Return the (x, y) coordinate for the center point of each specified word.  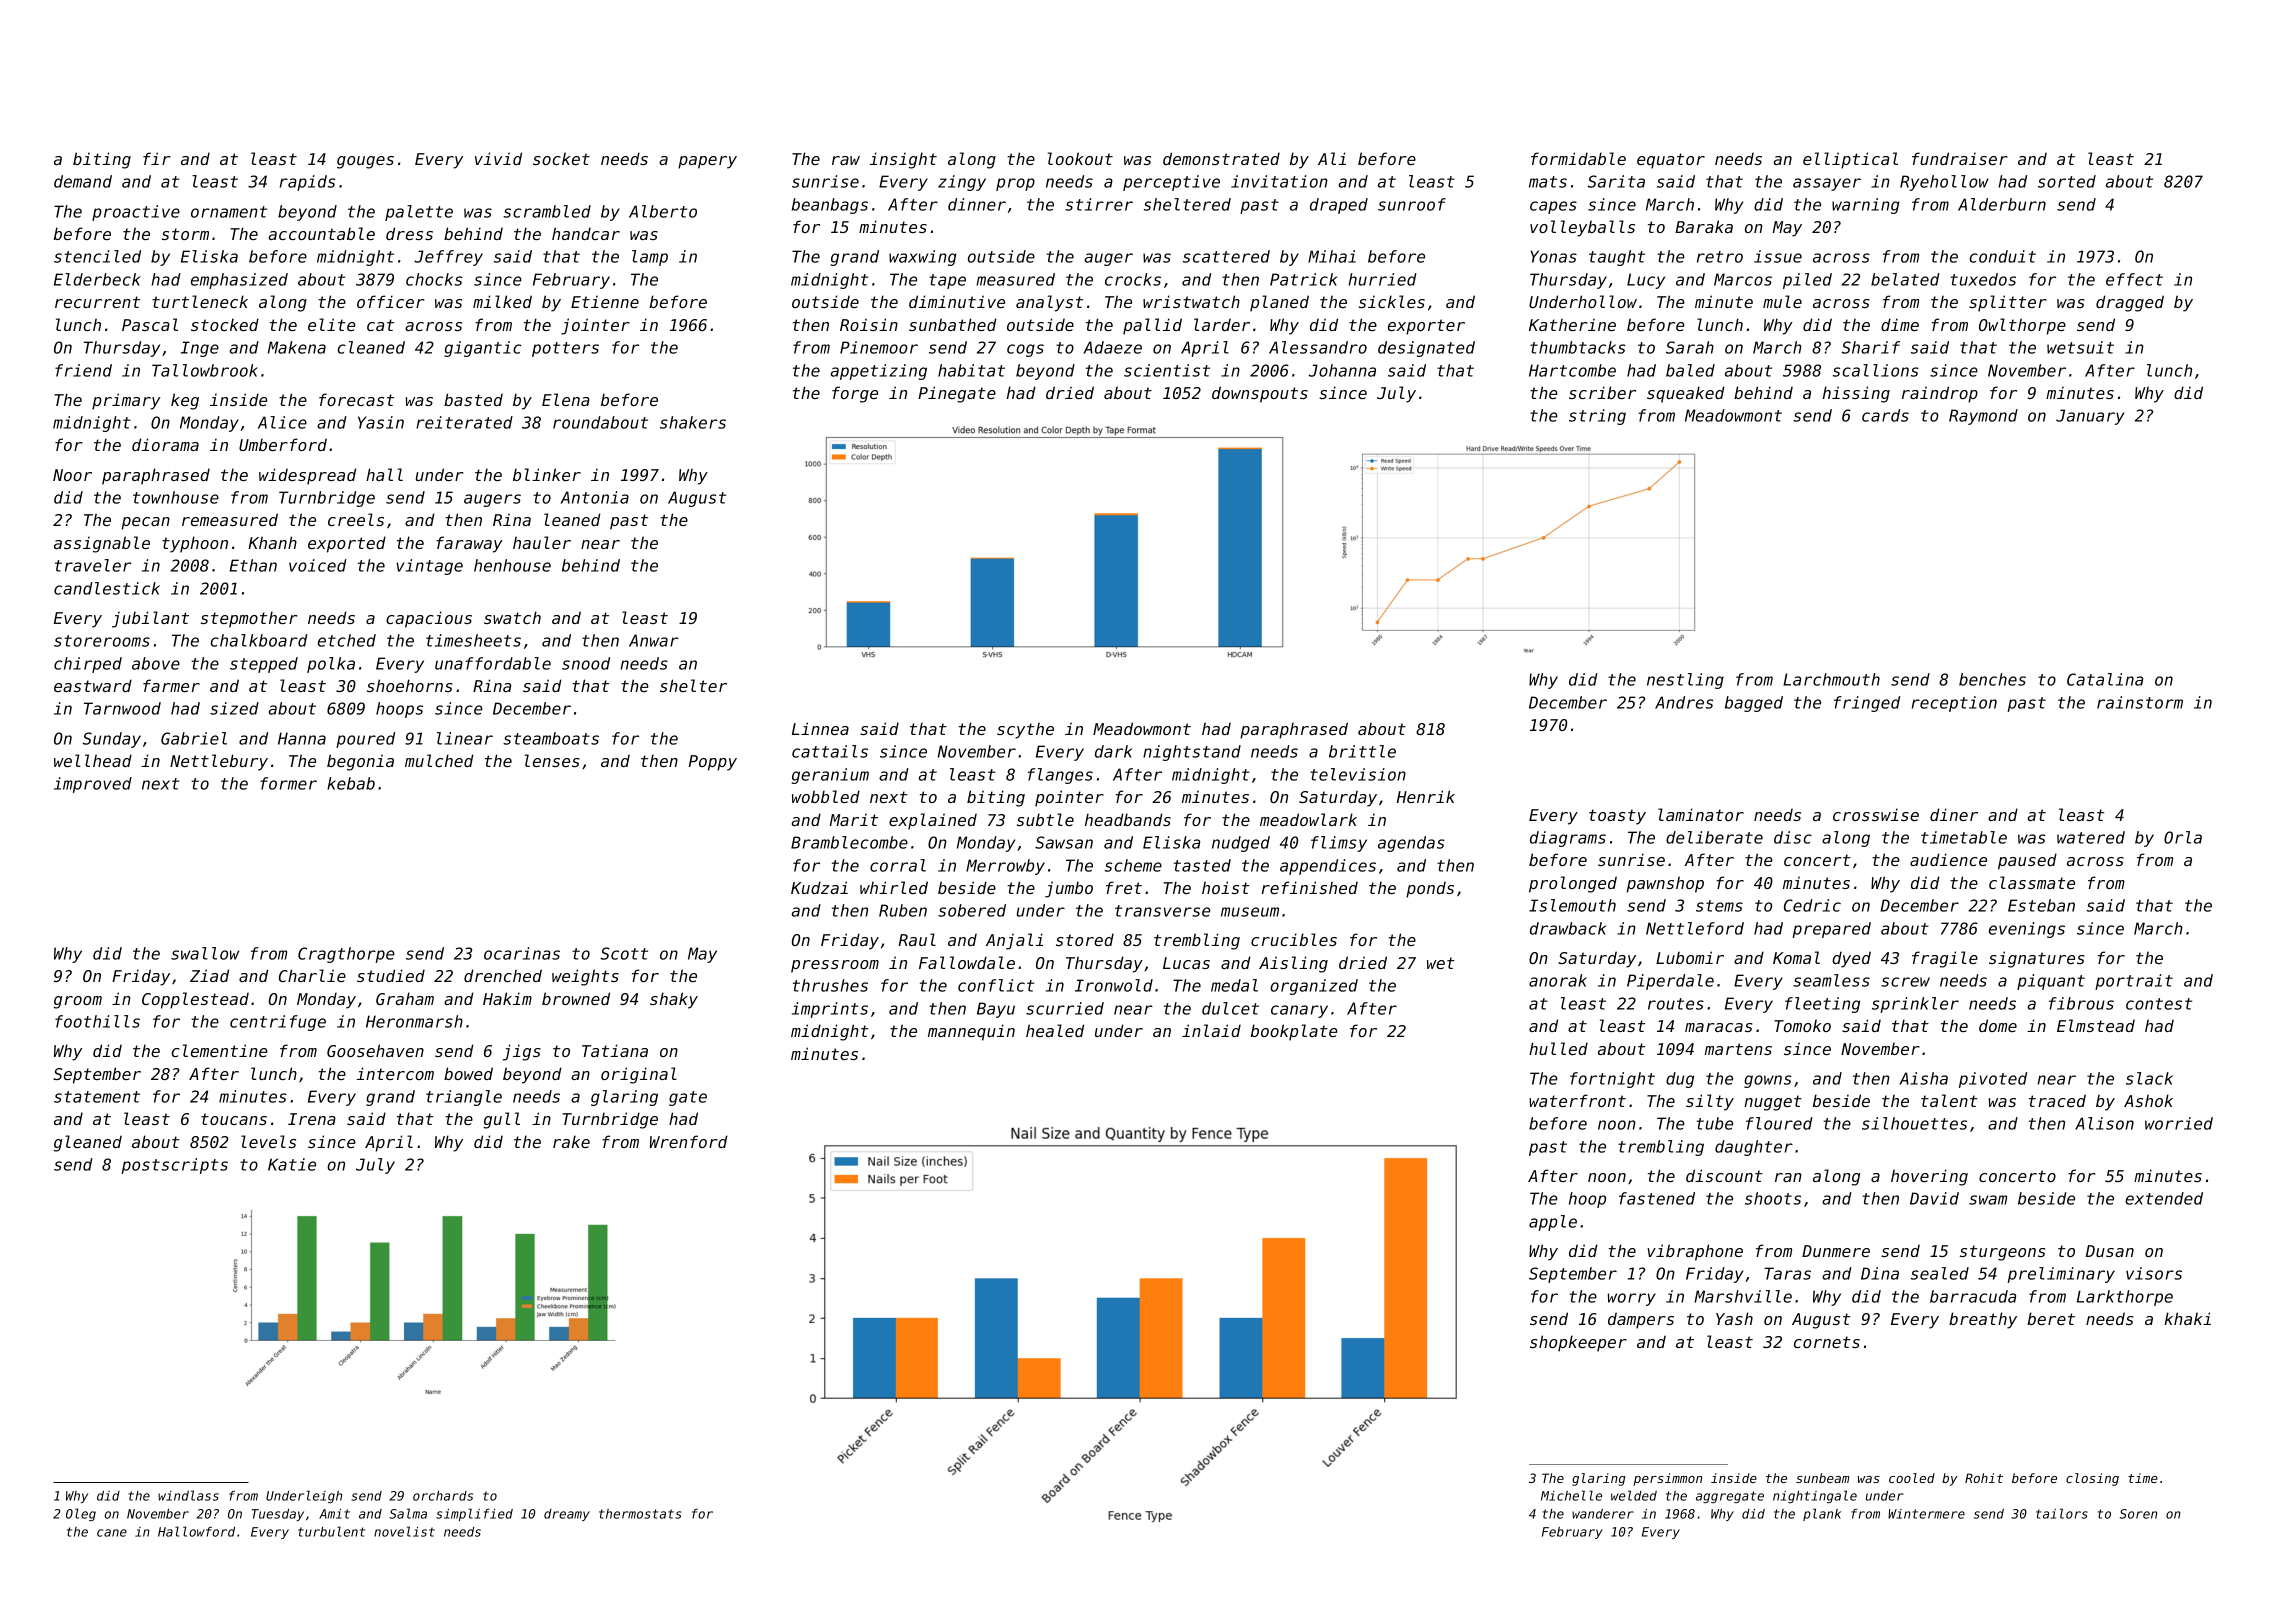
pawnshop (1665, 884)
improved (93, 785)
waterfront (1577, 1100)
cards (1885, 415)
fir (156, 158)
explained (933, 821)
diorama (165, 444)
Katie (292, 1164)
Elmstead (2096, 1025)
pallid (1152, 326)
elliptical (1850, 160)
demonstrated (1221, 158)
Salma (408, 1513)
